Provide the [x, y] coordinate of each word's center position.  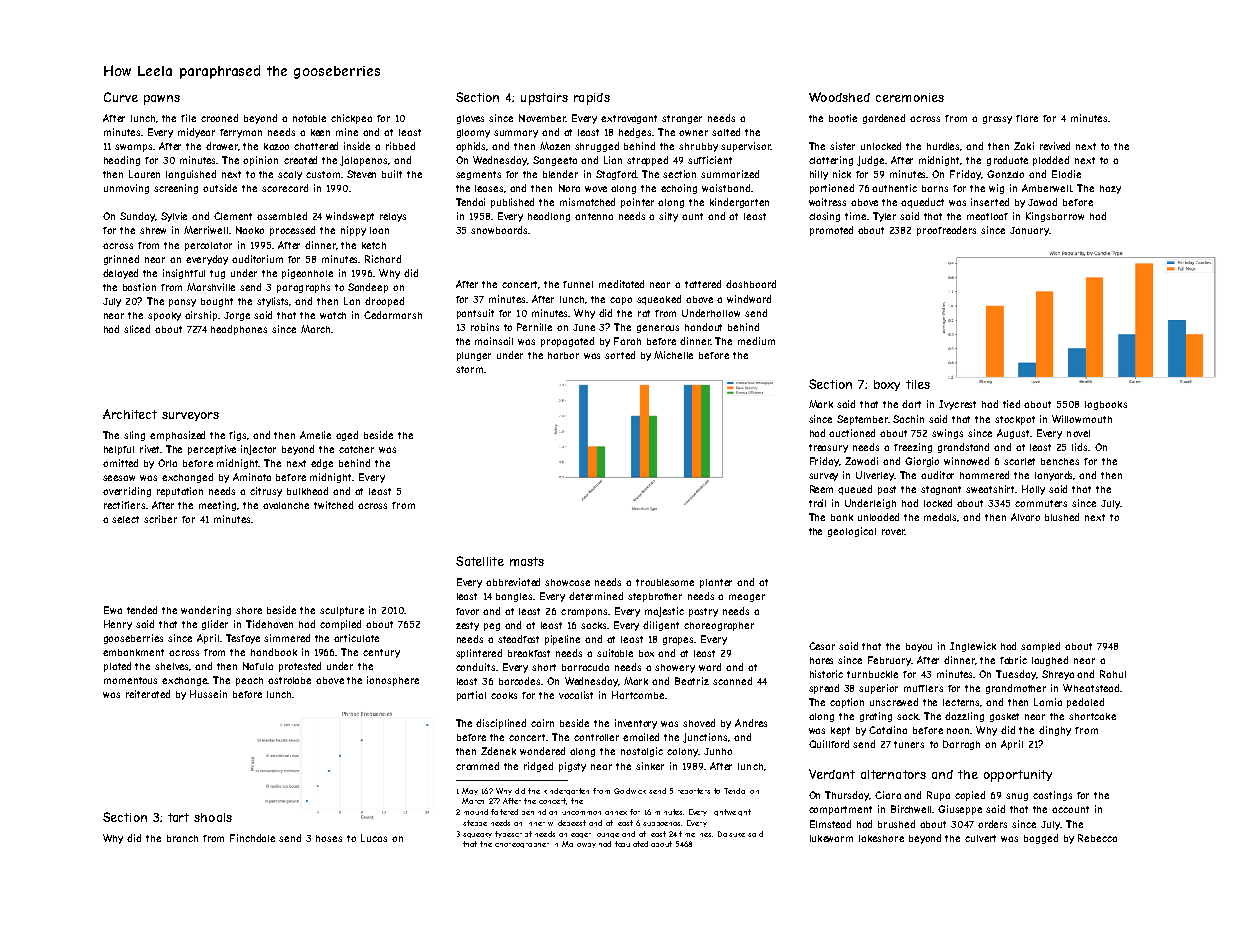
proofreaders [946, 231]
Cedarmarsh [393, 315]
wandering [206, 611]
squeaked [659, 300]
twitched [333, 505]
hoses [329, 838]
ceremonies [910, 97]
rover [893, 532]
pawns [162, 100]
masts [527, 561]
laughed [1050, 661]
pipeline [562, 640]
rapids [592, 99]
